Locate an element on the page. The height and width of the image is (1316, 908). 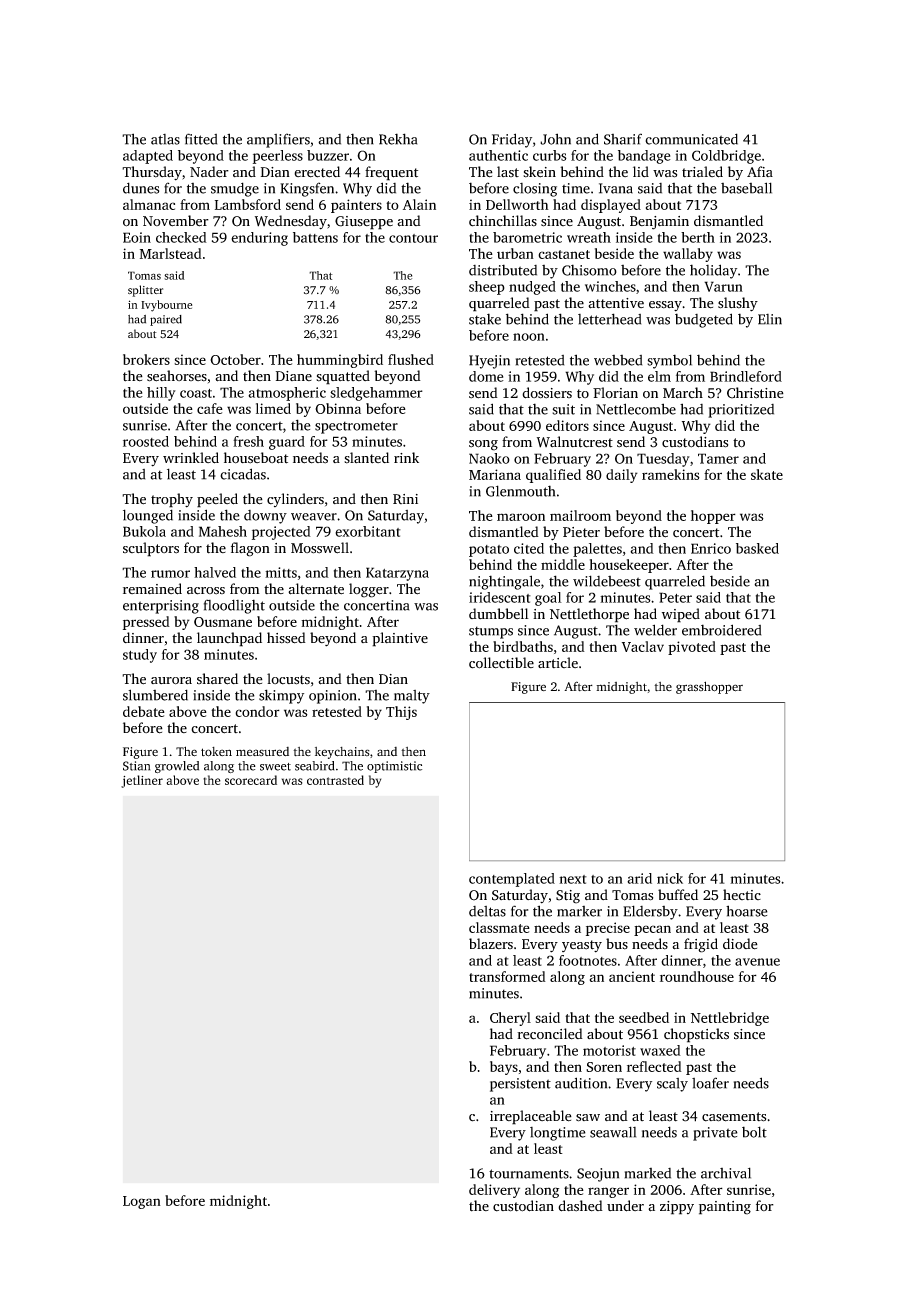
Logan is located at coordinates (142, 1202).
